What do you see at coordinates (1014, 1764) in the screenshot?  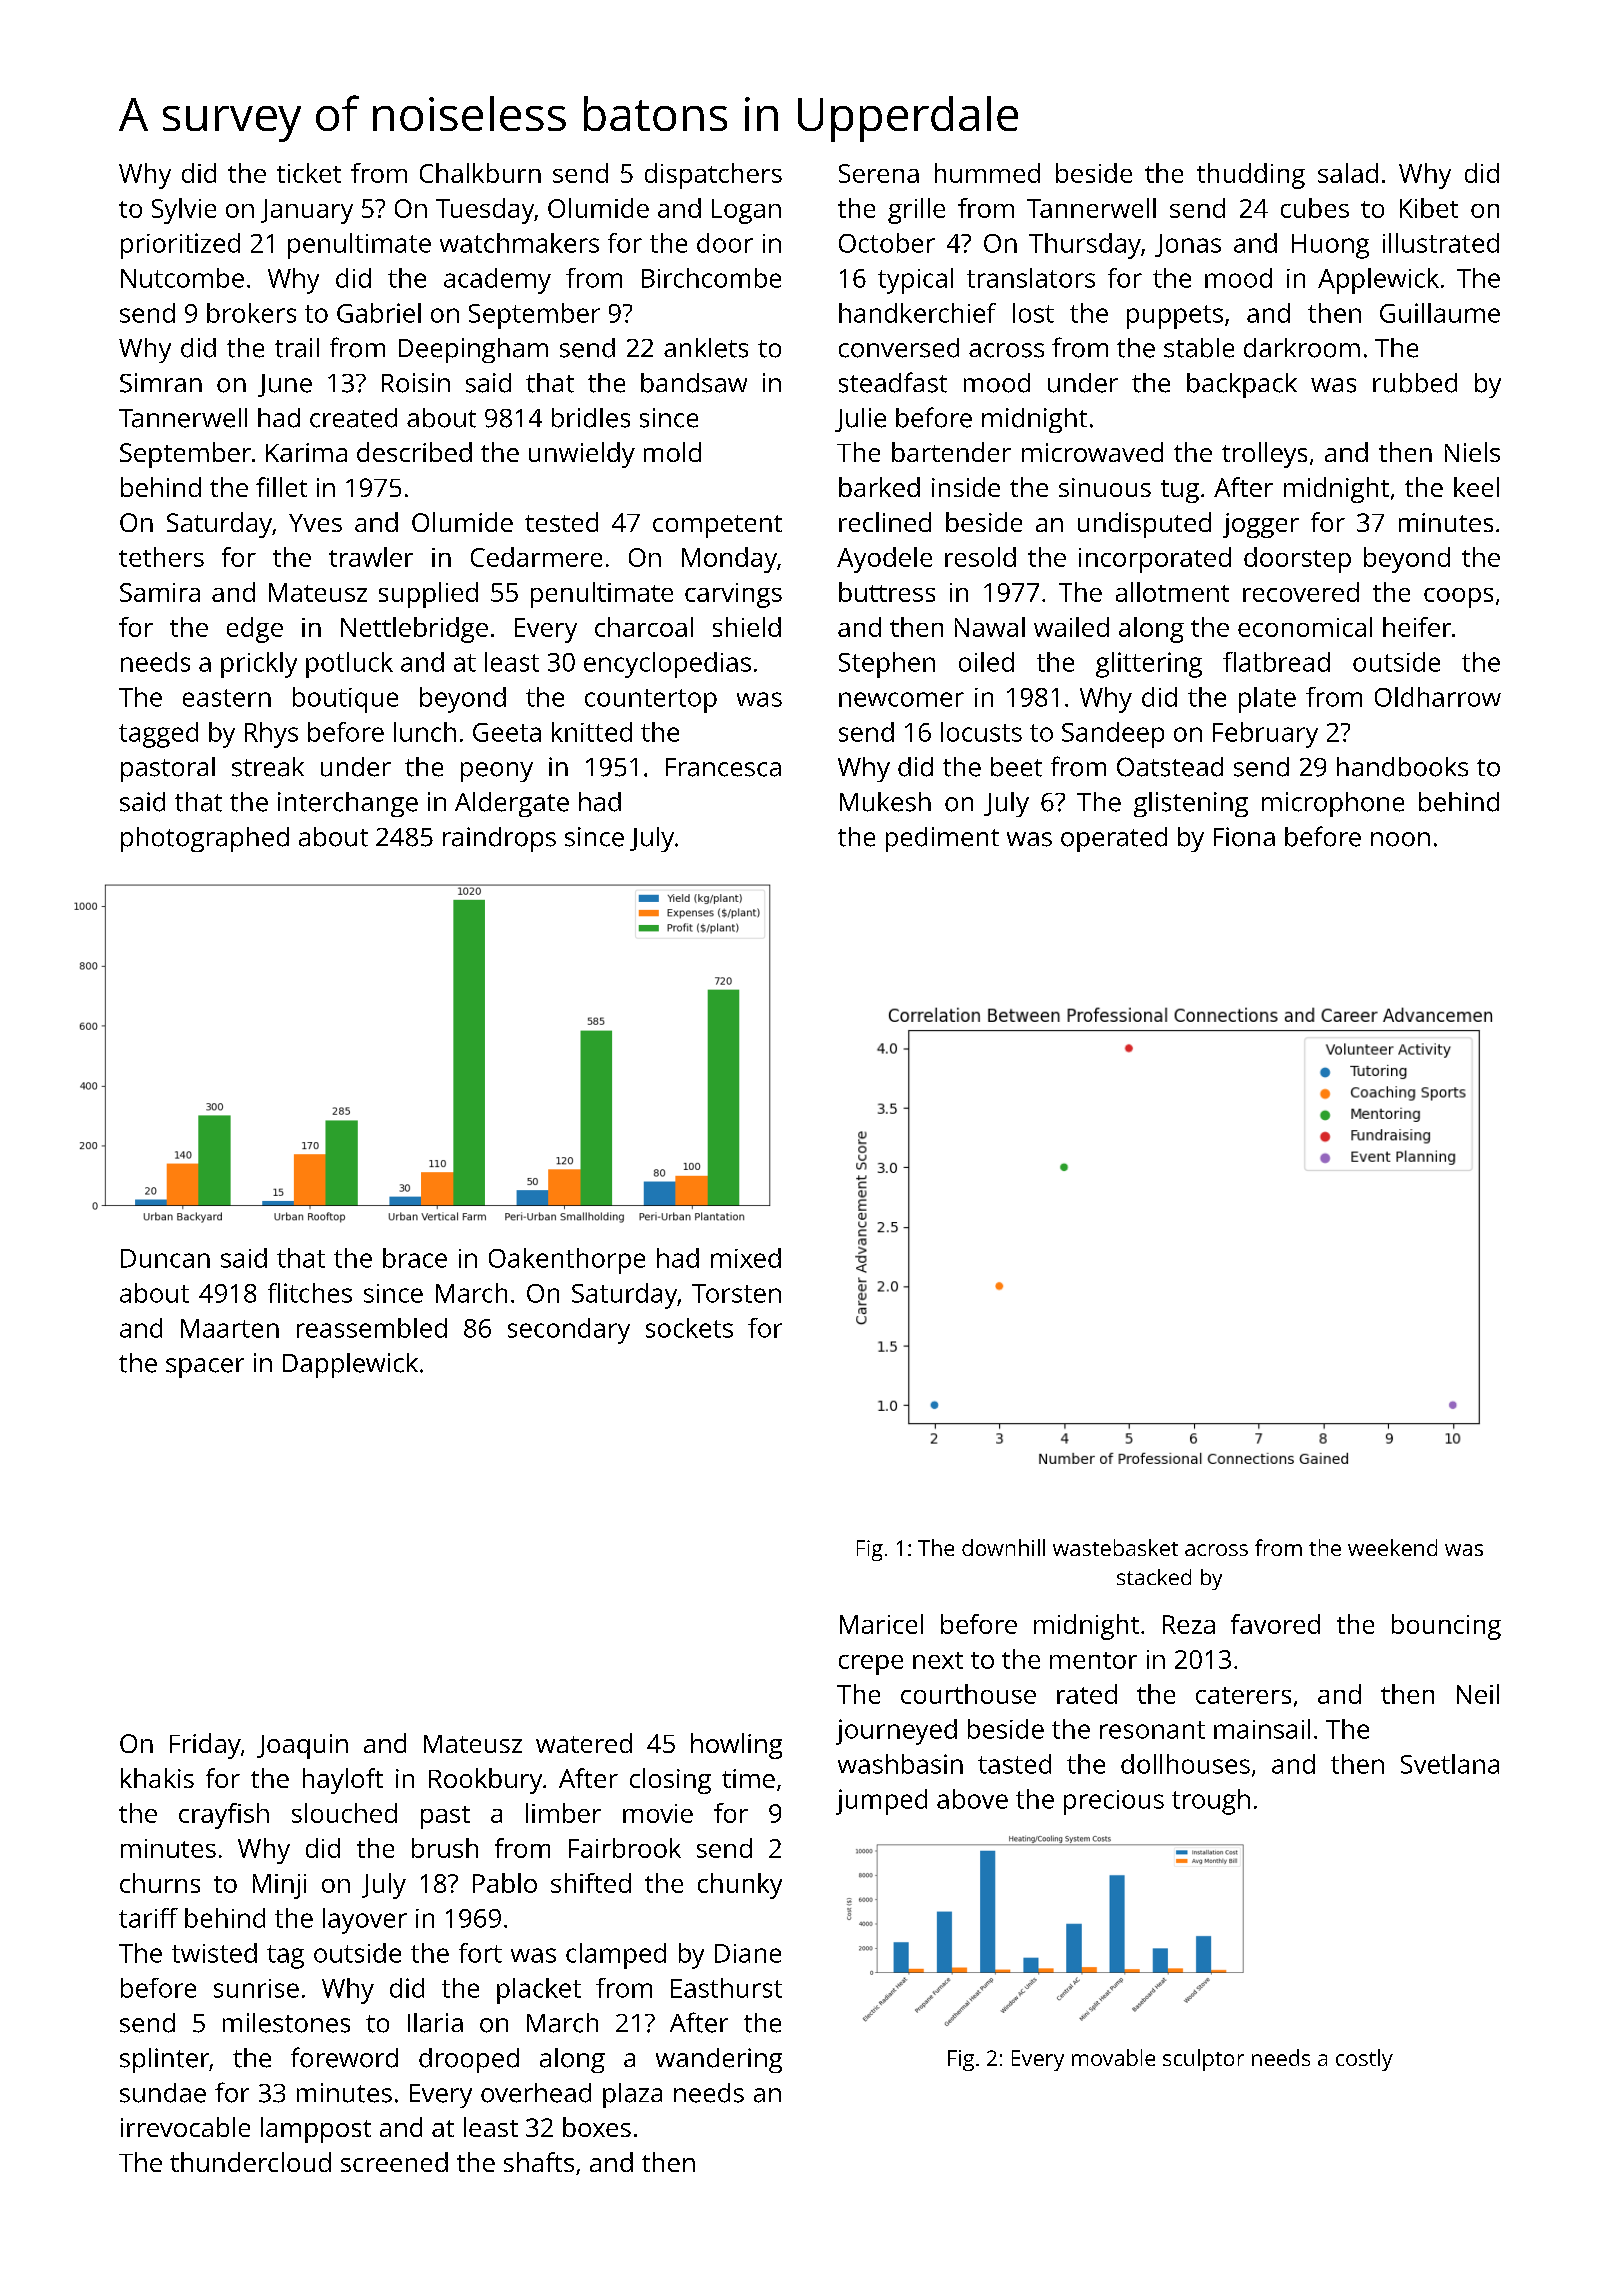 I see `tasted` at bounding box center [1014, 1764].
